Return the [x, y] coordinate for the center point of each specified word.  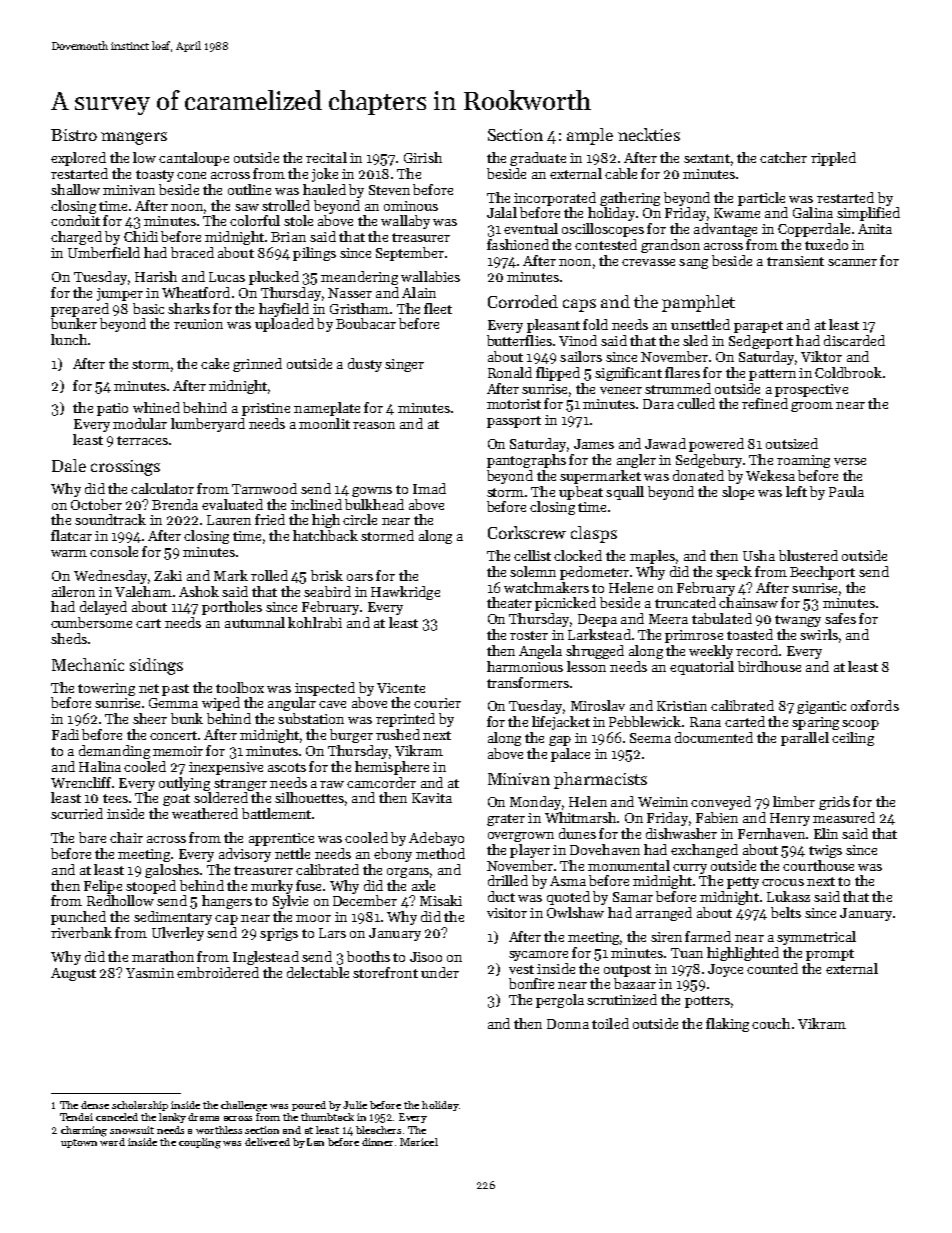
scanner [852, 262]
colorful [255, 220]
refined [765, 403]
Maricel [419, 1142]
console [114, 551]
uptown [79, 1143]
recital [326, 157]
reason [374, 425]
